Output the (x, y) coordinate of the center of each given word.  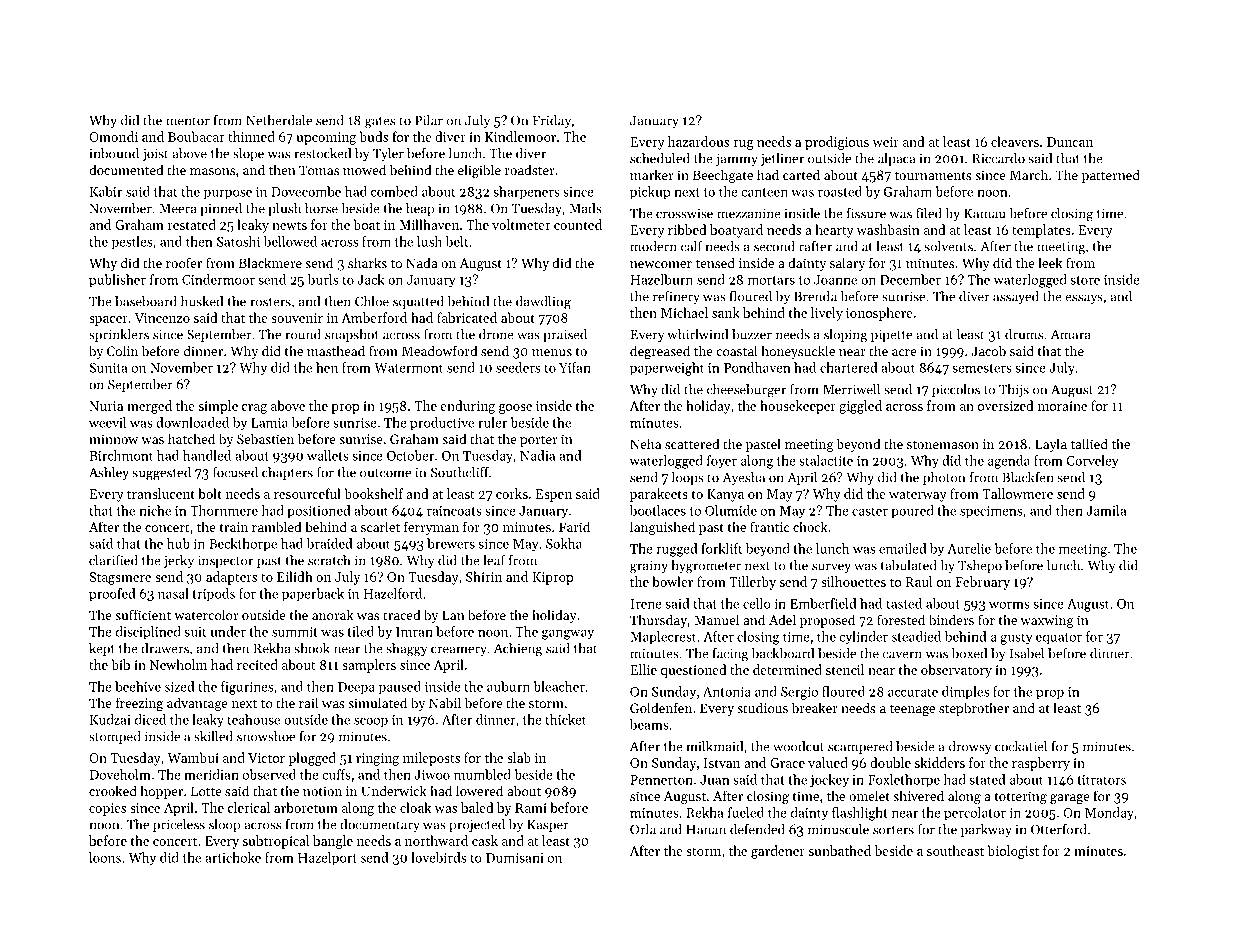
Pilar (429, 120)
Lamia (269, 423)
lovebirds (438, 857)
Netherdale (279, 120)
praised (565, 335)
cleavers (1015, 141)
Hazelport (327, 858)
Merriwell (851, 389)
